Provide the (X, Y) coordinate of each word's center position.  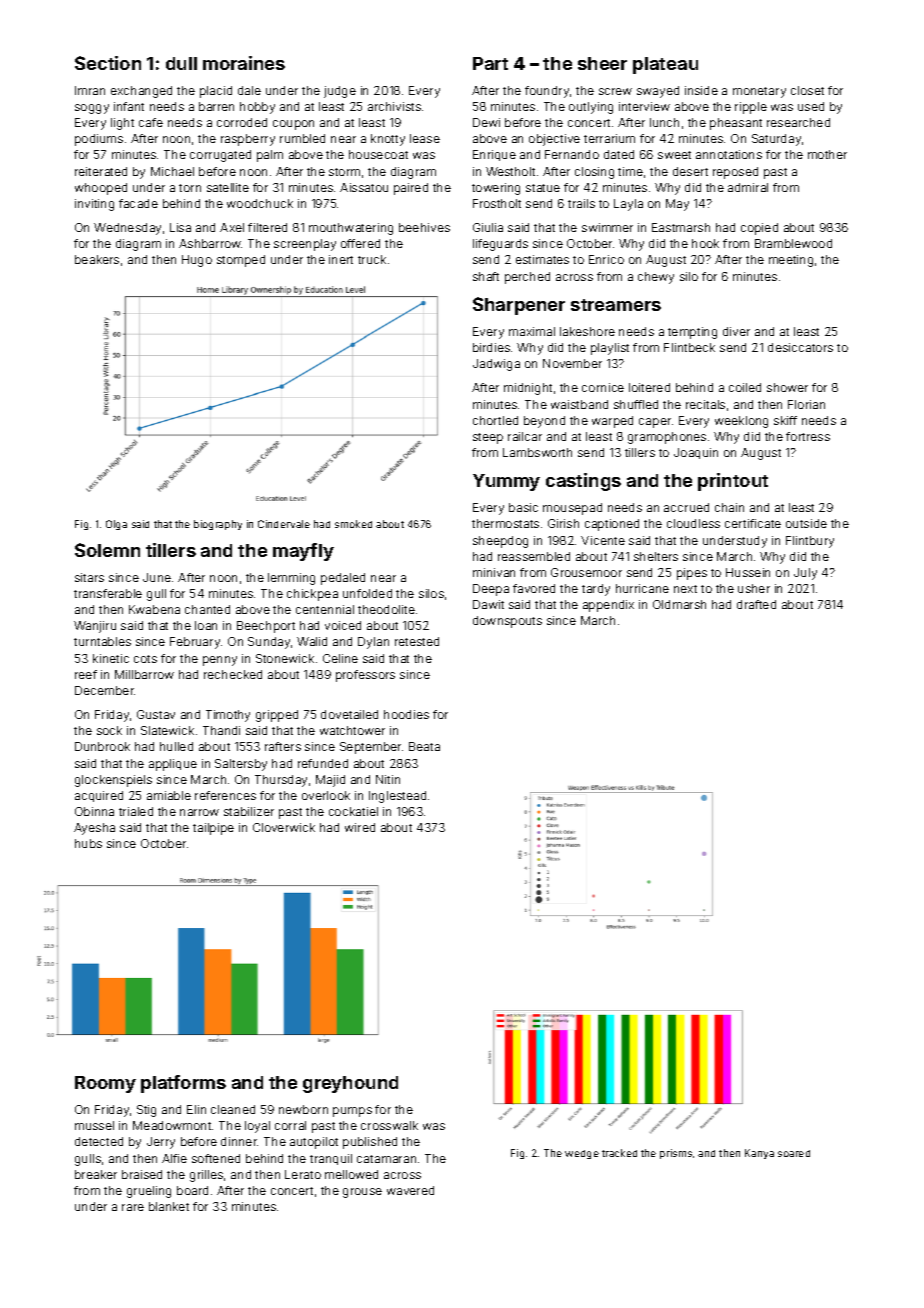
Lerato (303, 1174)
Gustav (156, 714)
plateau (665, 65)
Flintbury (810, 542)
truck (372, 259)
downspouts (507, 622)
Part (490, 63)
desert (690, 171)
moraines (244, 63)
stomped (241, 261)
